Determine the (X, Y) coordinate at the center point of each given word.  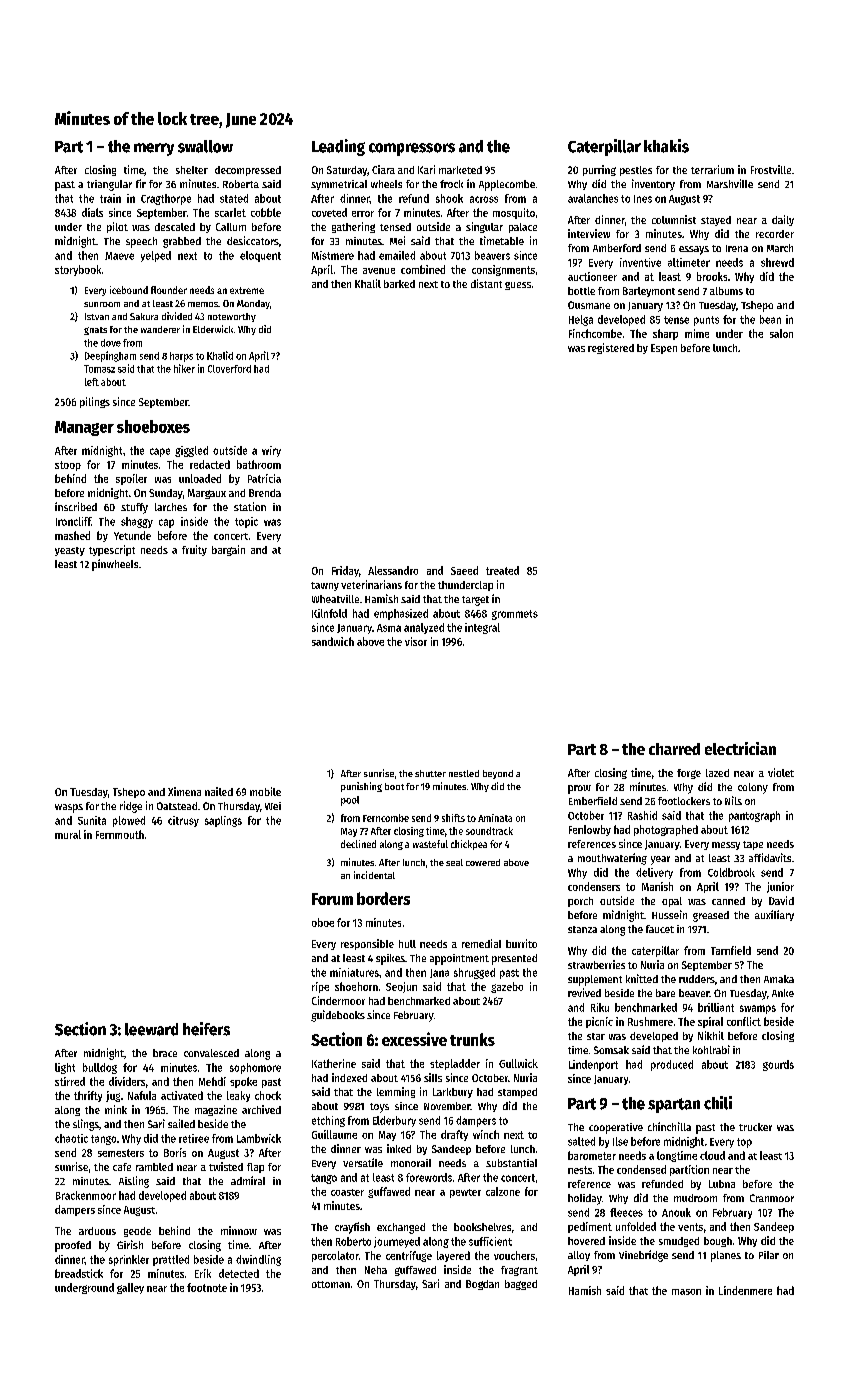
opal (672, 902)
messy (726, 846)
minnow (239, 1230)
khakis (666, 146)
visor (416, 641)
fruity (194, 550)
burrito (521, 943)
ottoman (331, 1284)
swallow (205, 146)
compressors (412, 149)
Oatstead (177, 806)
